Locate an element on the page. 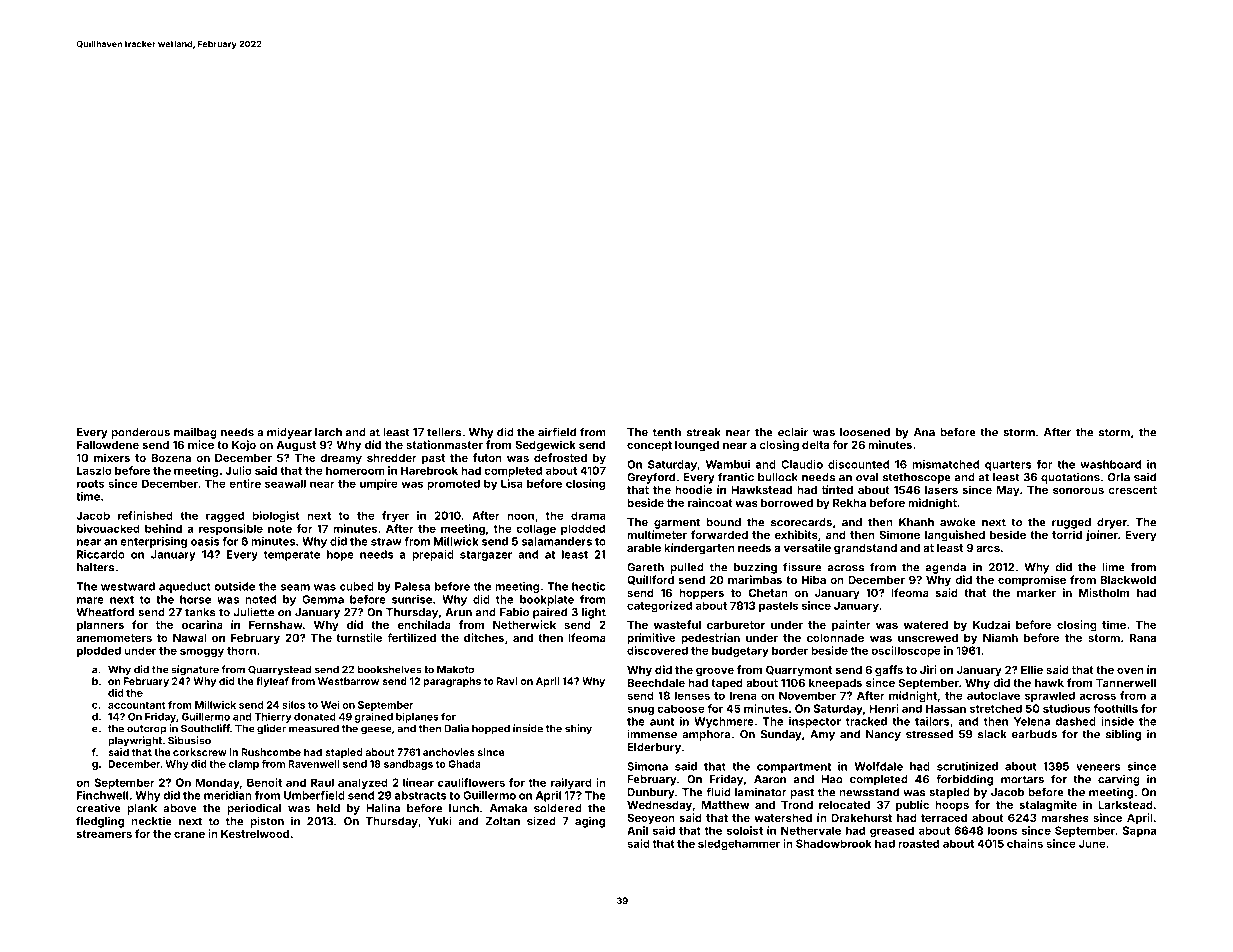  Kestrelwood is located at coordinates (255, 834).
